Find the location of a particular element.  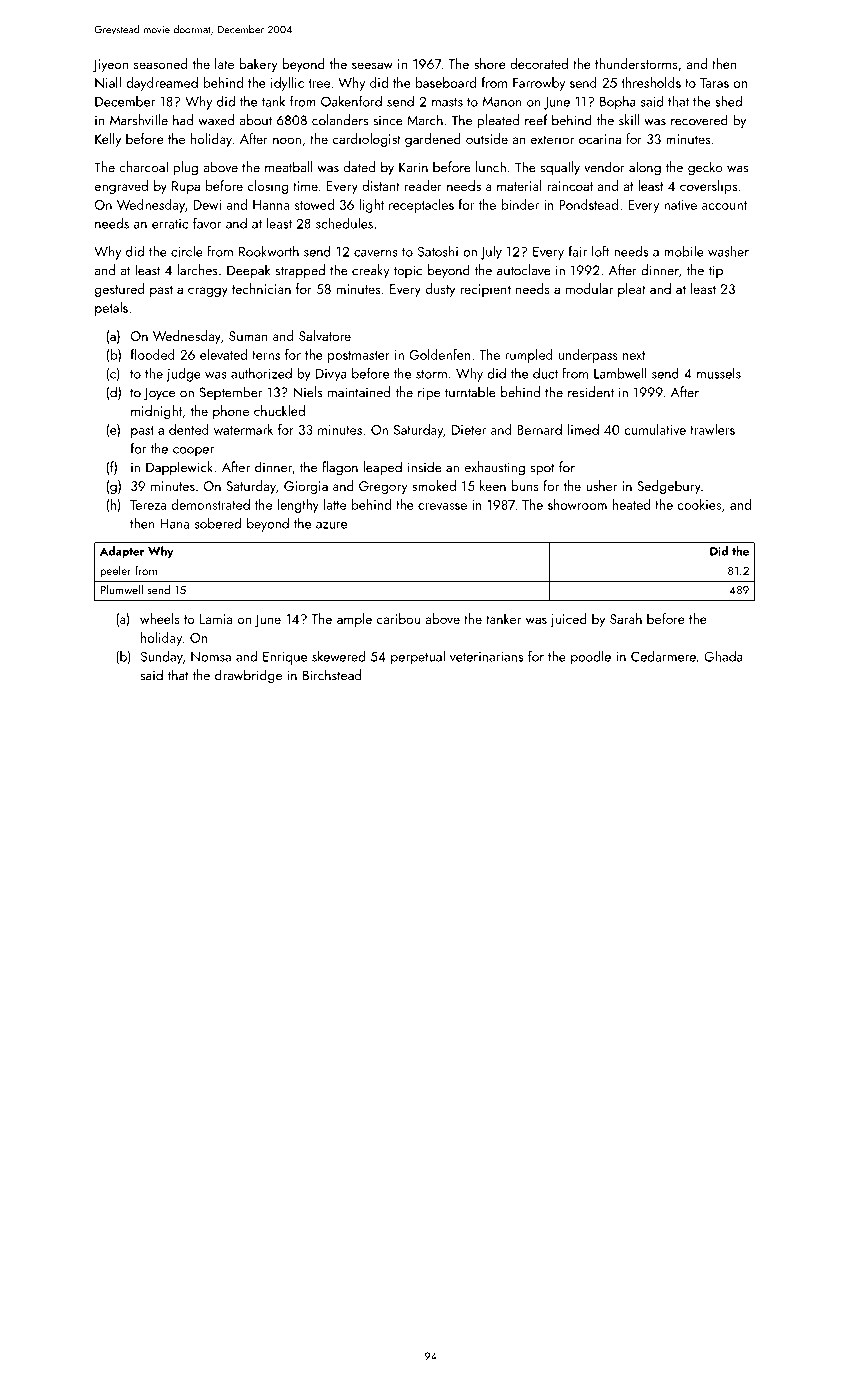

tip is located at coordinates (715, 271).
